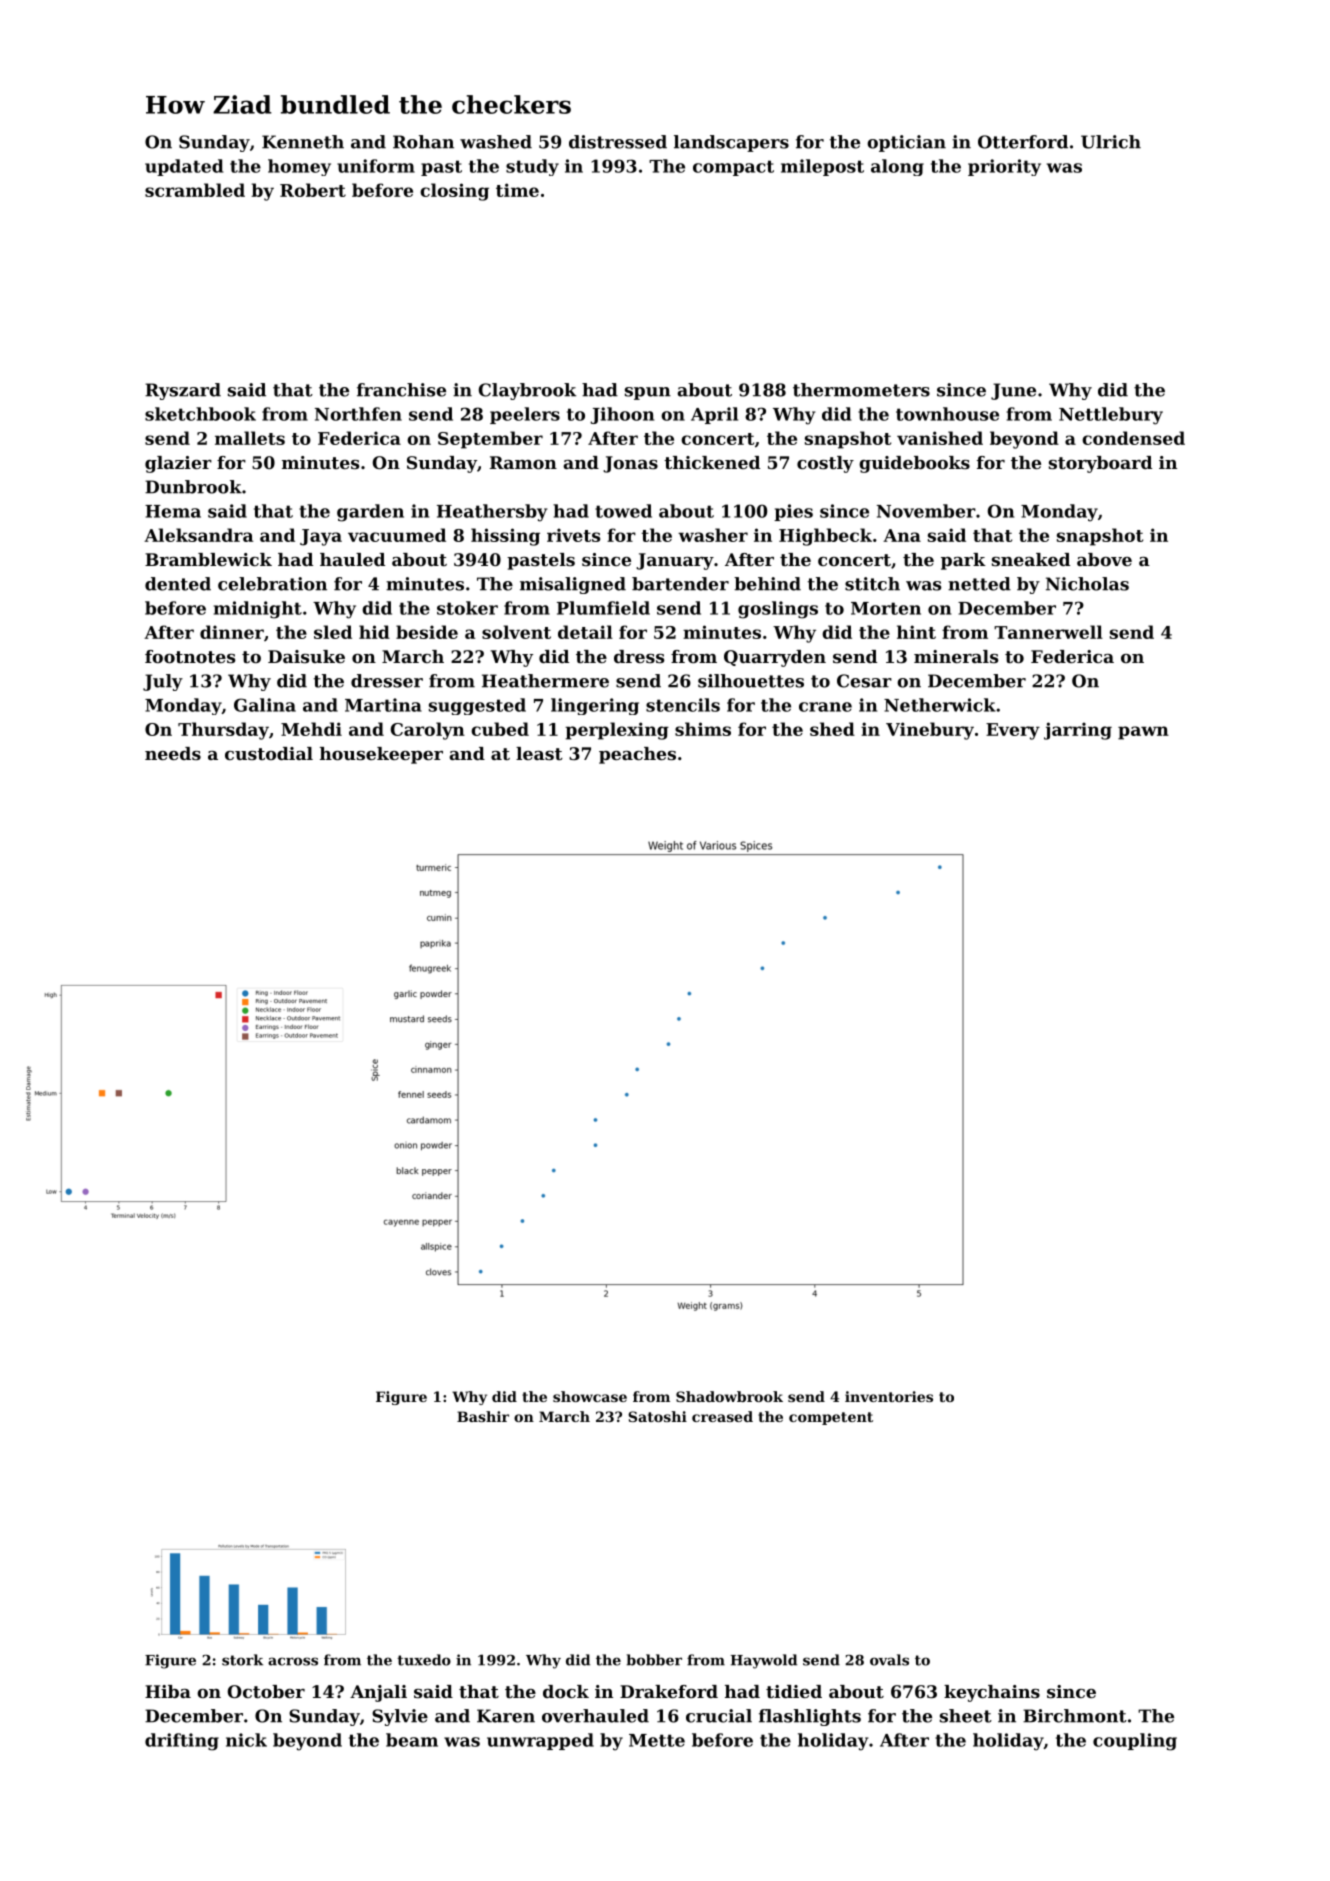 The width and height of the image is (1330, 1881). Describe the element at coordinates (719, 1716) in the image. I see `crucial` at that location.
